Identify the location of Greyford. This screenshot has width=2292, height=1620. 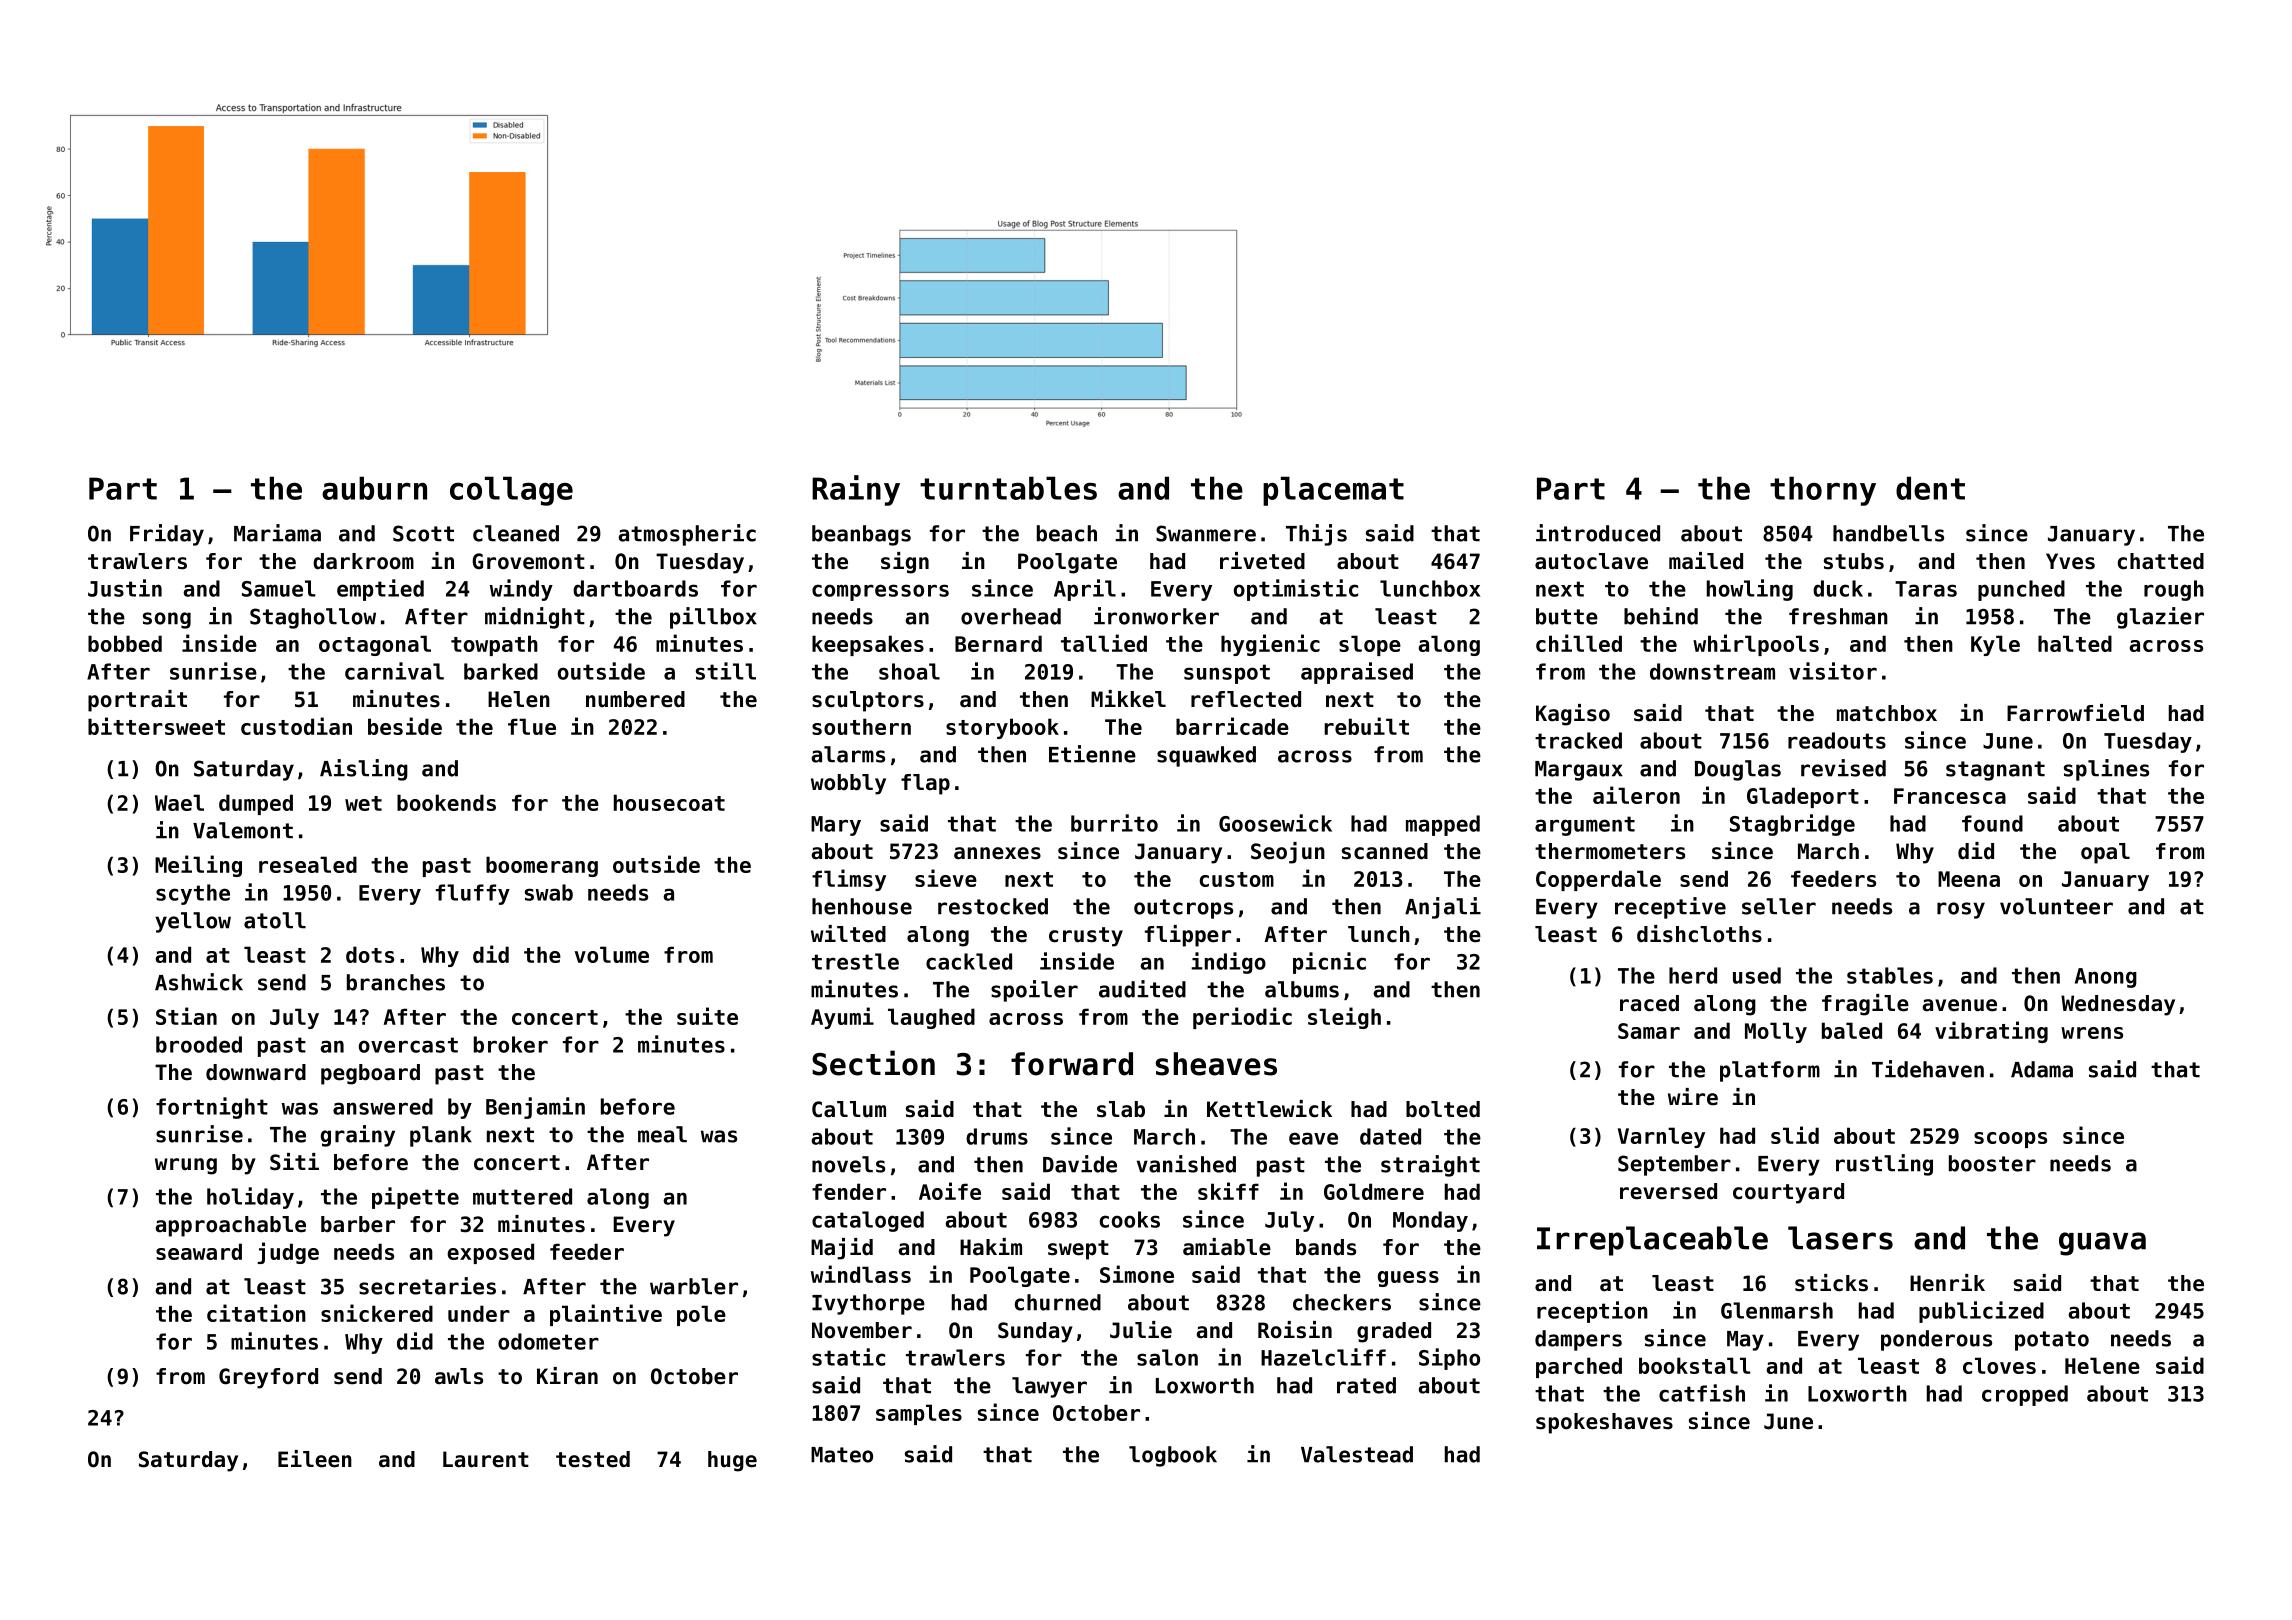
(268, 1378).
